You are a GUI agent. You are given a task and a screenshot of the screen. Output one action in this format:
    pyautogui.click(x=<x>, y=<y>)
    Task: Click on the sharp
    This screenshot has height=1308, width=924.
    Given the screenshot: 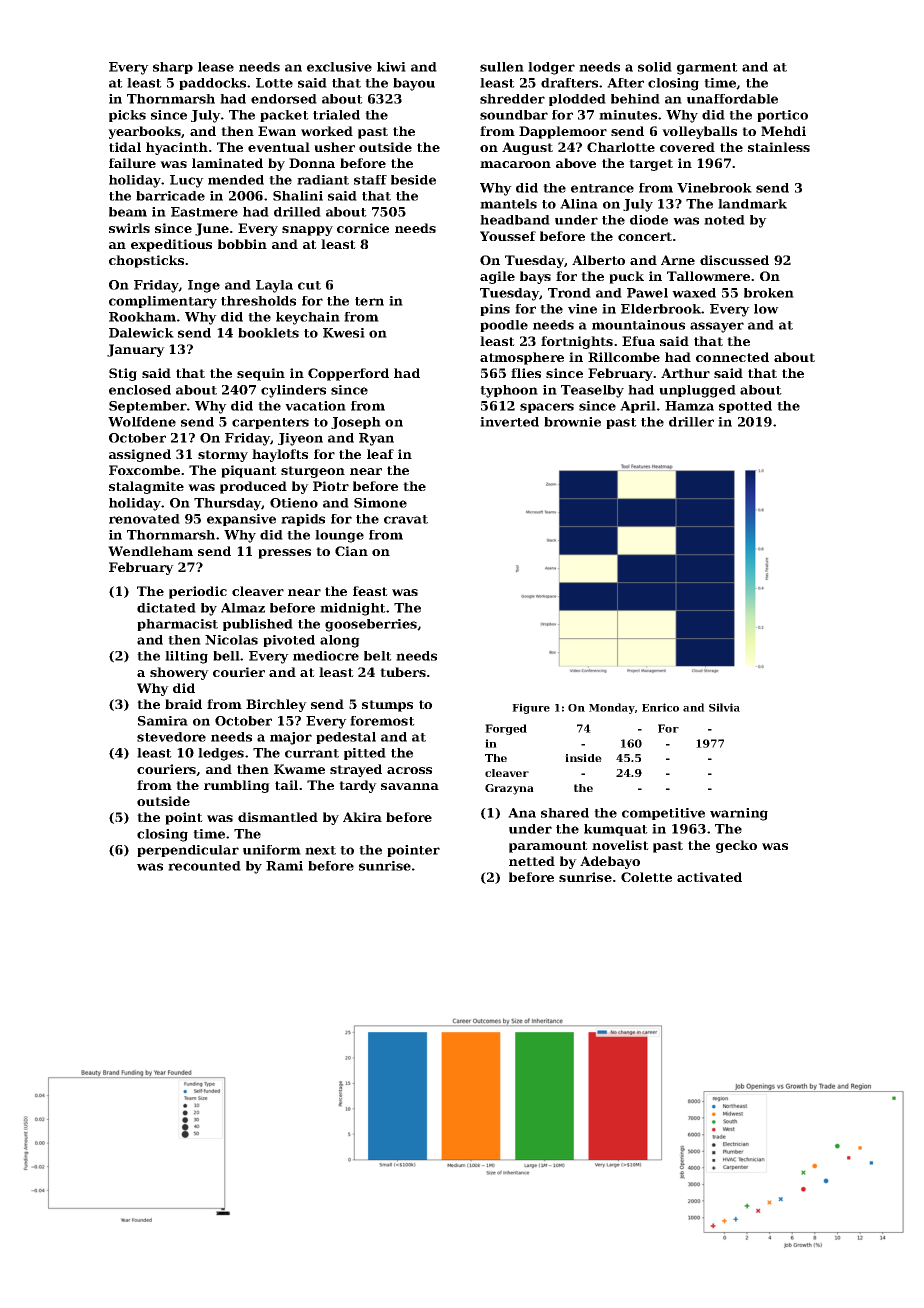 What is the action you would take?
    pyautogui.click(x=173, y=68)
